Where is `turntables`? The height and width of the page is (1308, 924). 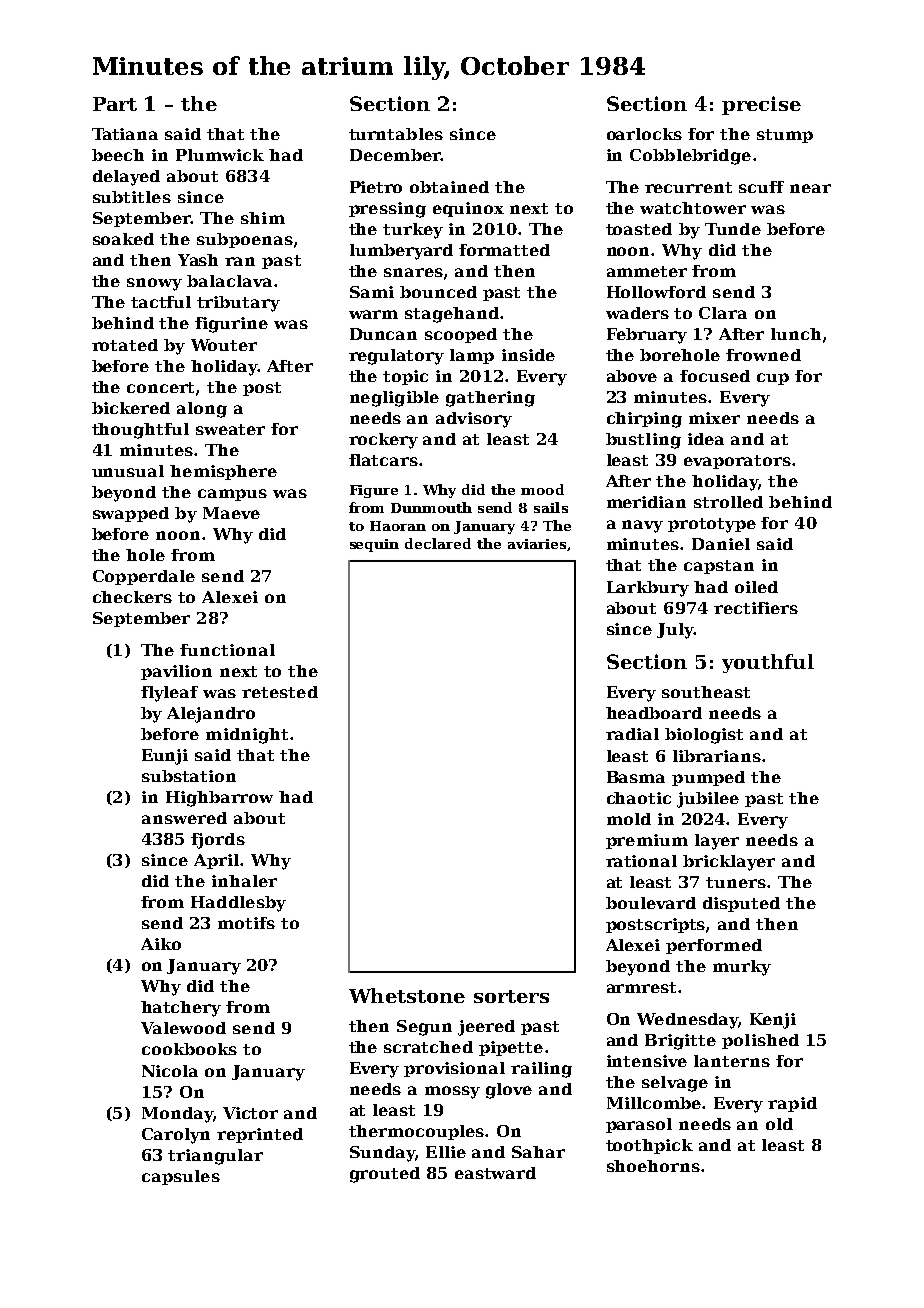 turntables is located at coordinates (396, 134).
